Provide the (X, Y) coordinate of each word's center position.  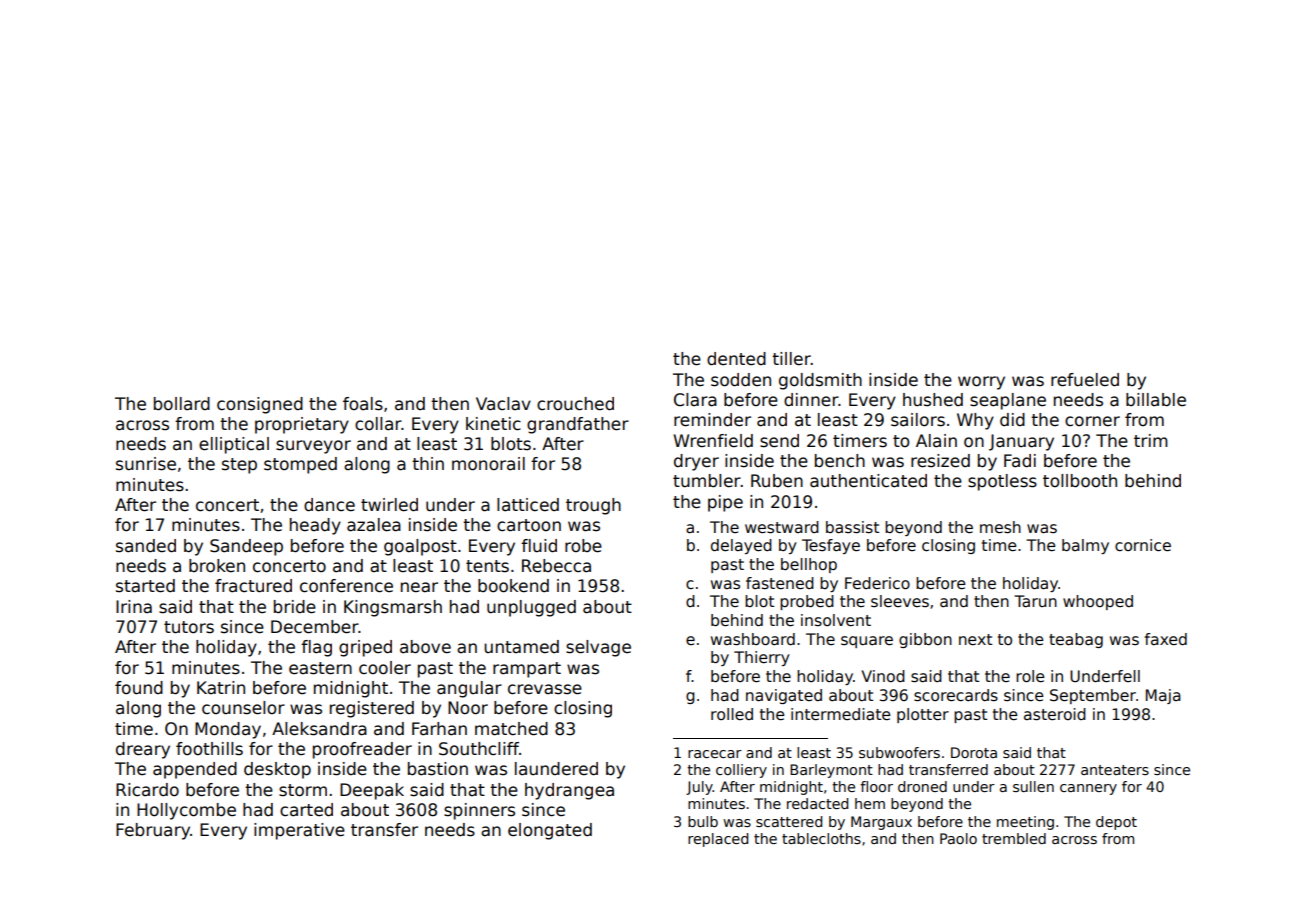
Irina (134, 607)
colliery (741, 771)
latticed (528, 505)
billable (1156, 400)
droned (922, 786)
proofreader (362, 750)
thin (428, 463)
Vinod (883, 676)
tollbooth (1080, 481)
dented (736, 359)
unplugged (531, 608)
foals (363, 404)
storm (303, 790)
